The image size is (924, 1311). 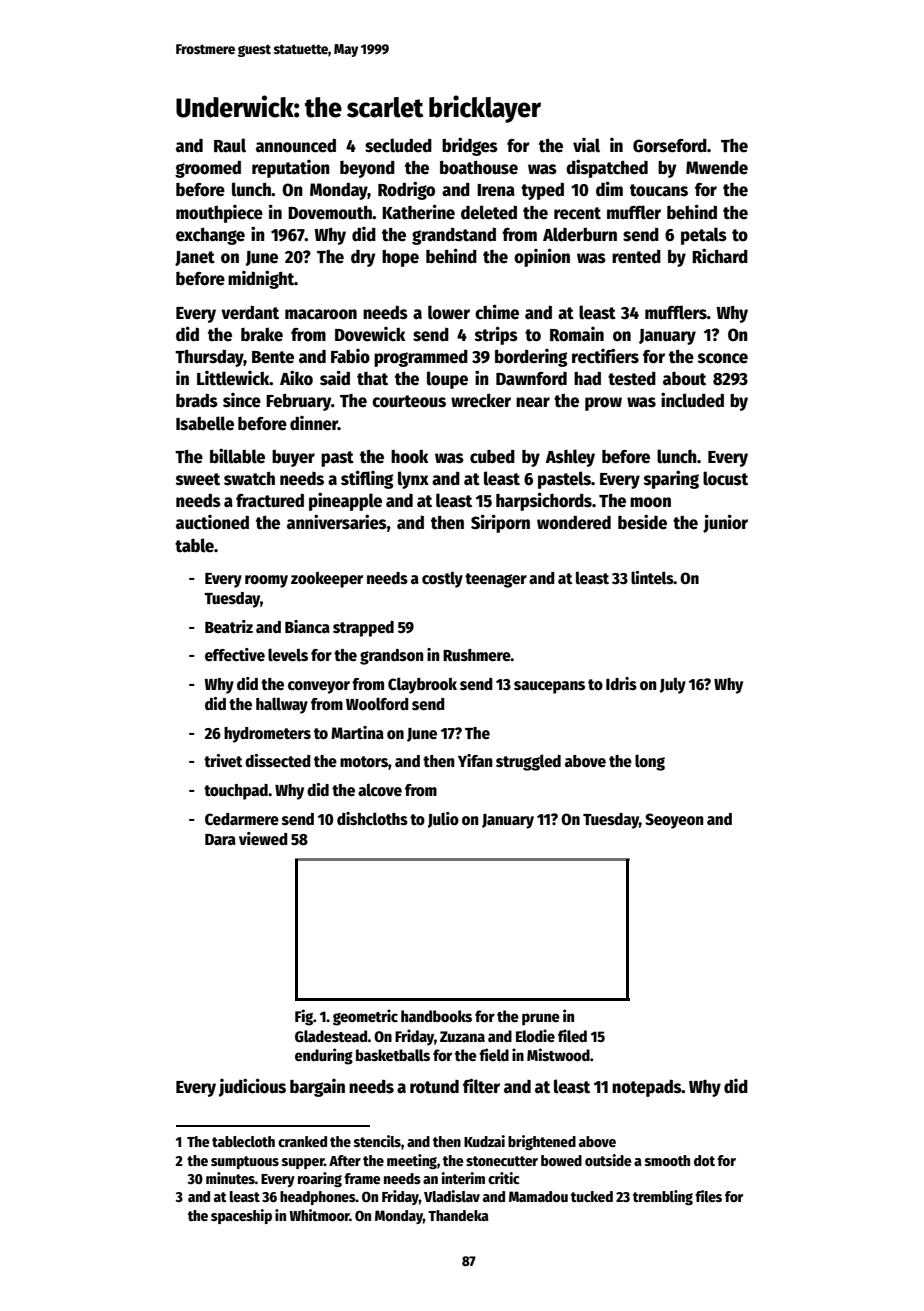 I want to click on Thandeka, so click(x=458, y=1215).
